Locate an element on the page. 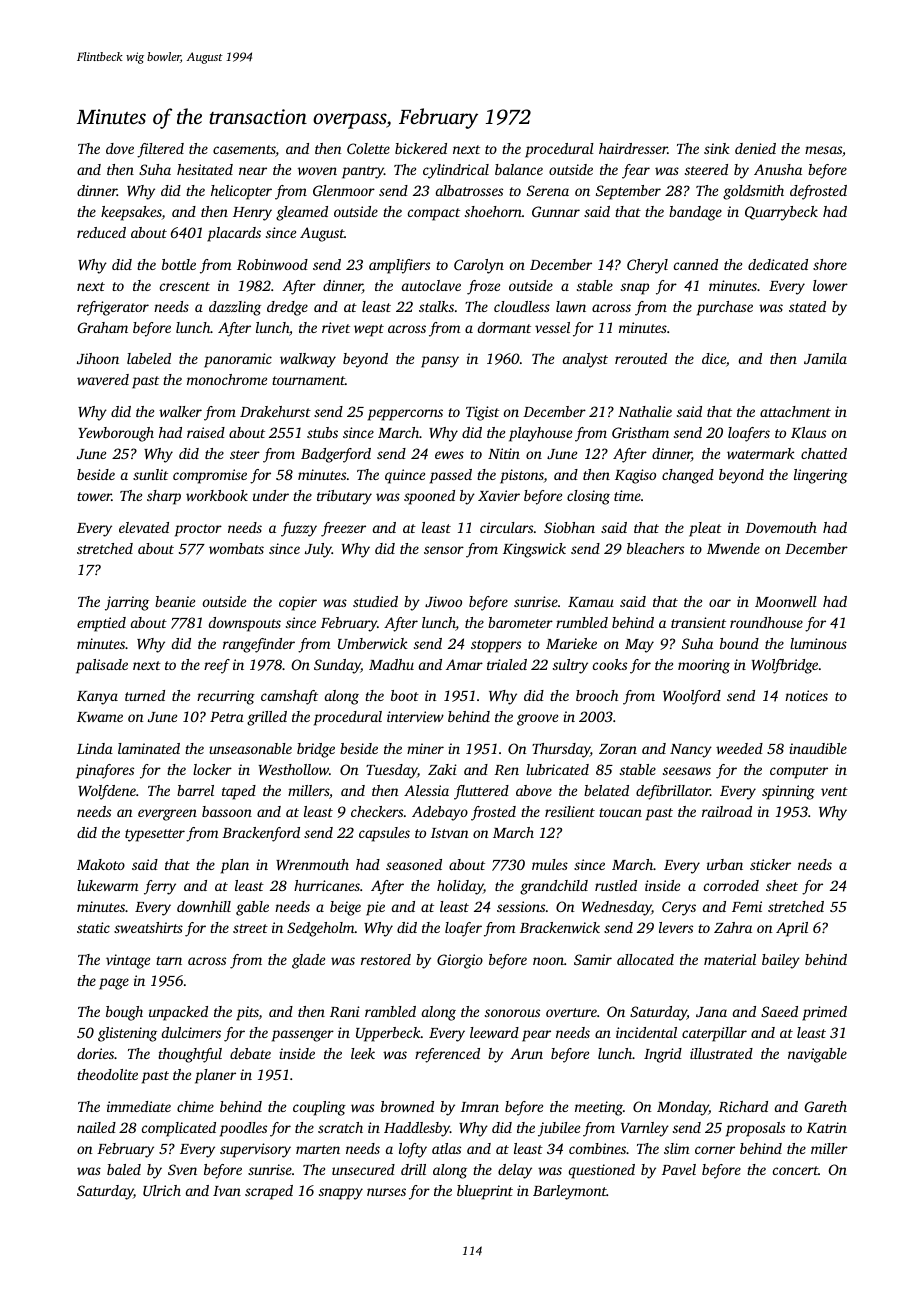 The image size is (924, 1308). typesetter is located at coordinates (155, 835).
